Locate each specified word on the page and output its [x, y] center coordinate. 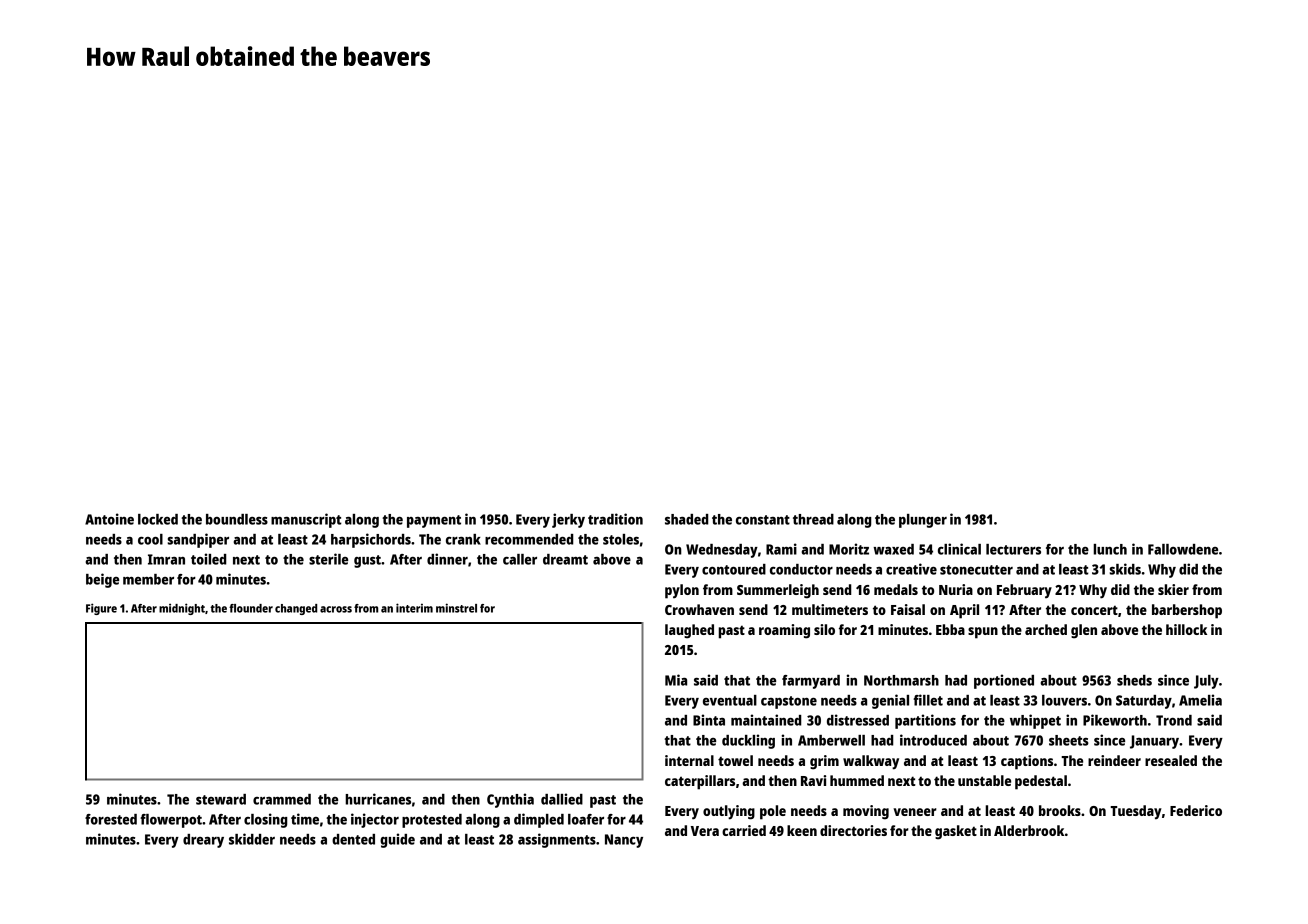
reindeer [1114, 760]
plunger [923, 521]
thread [813, 519]
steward [221, 799]
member [148, 579]
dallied [562, 799]
